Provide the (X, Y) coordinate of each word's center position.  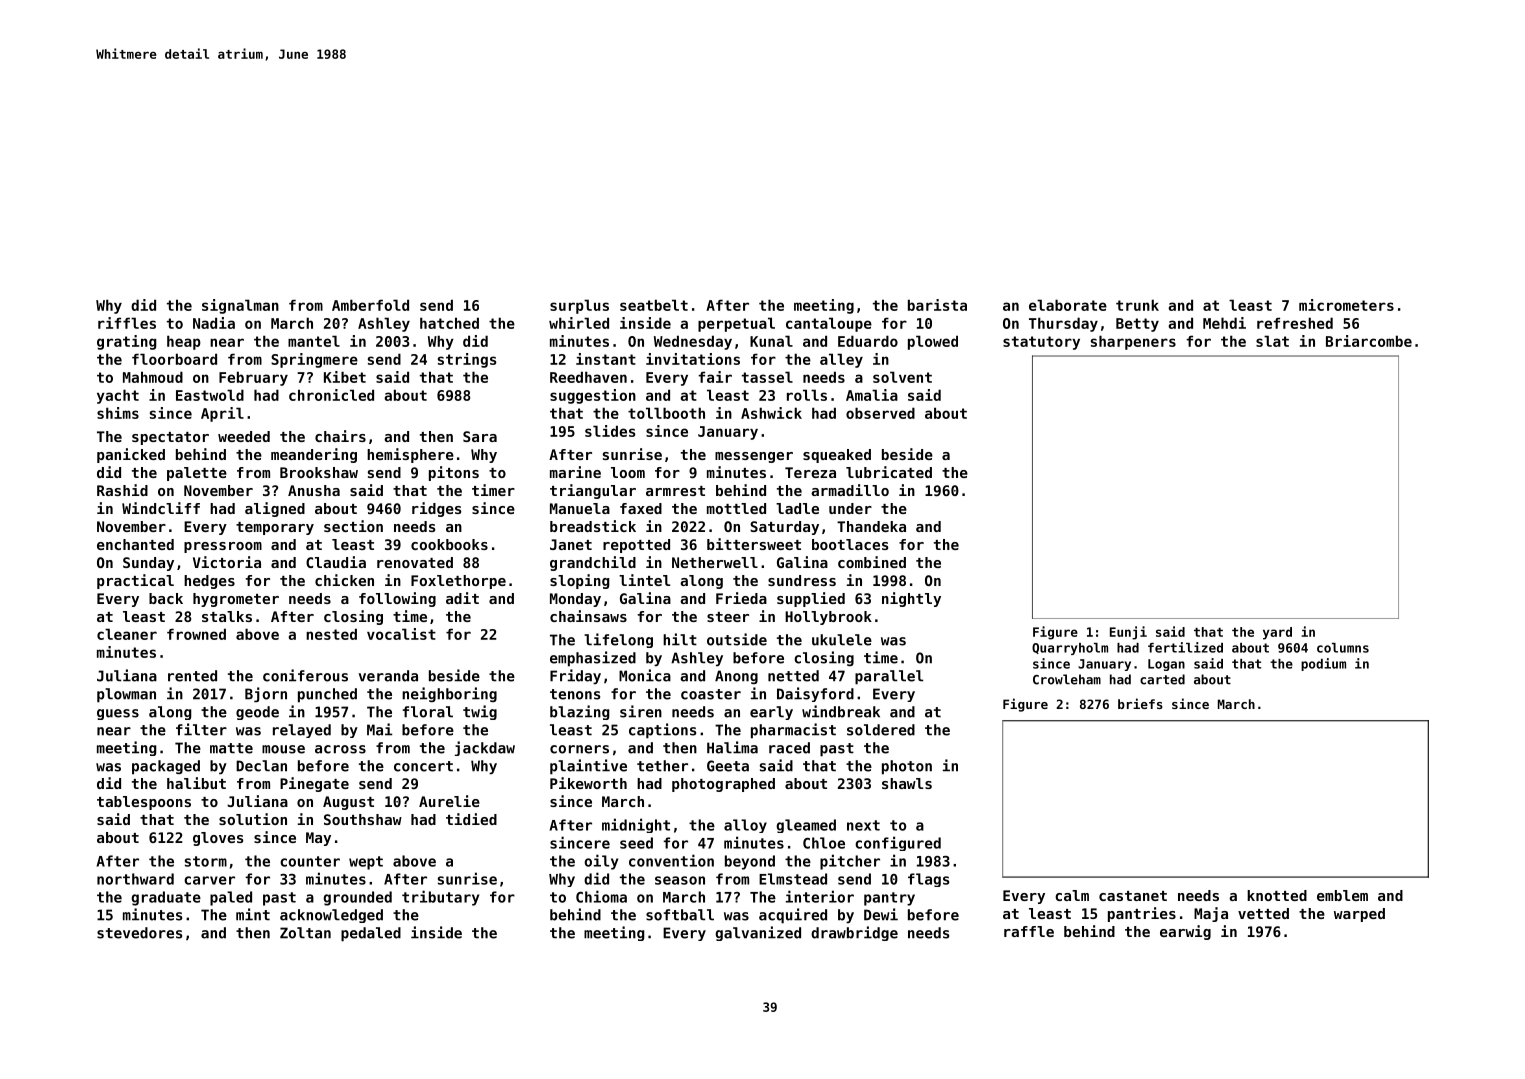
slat (1272, 341)
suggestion (593, 396)
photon (907, 767)
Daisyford (815, 694)
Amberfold (370, 305)
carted (1162, 679)
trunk (1137, 305)
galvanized (758, 933)
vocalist (401, 634)
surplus (579, 306)
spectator (170, 438)
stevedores (139, 933)
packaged (166, 767)
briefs (1140, 703)
